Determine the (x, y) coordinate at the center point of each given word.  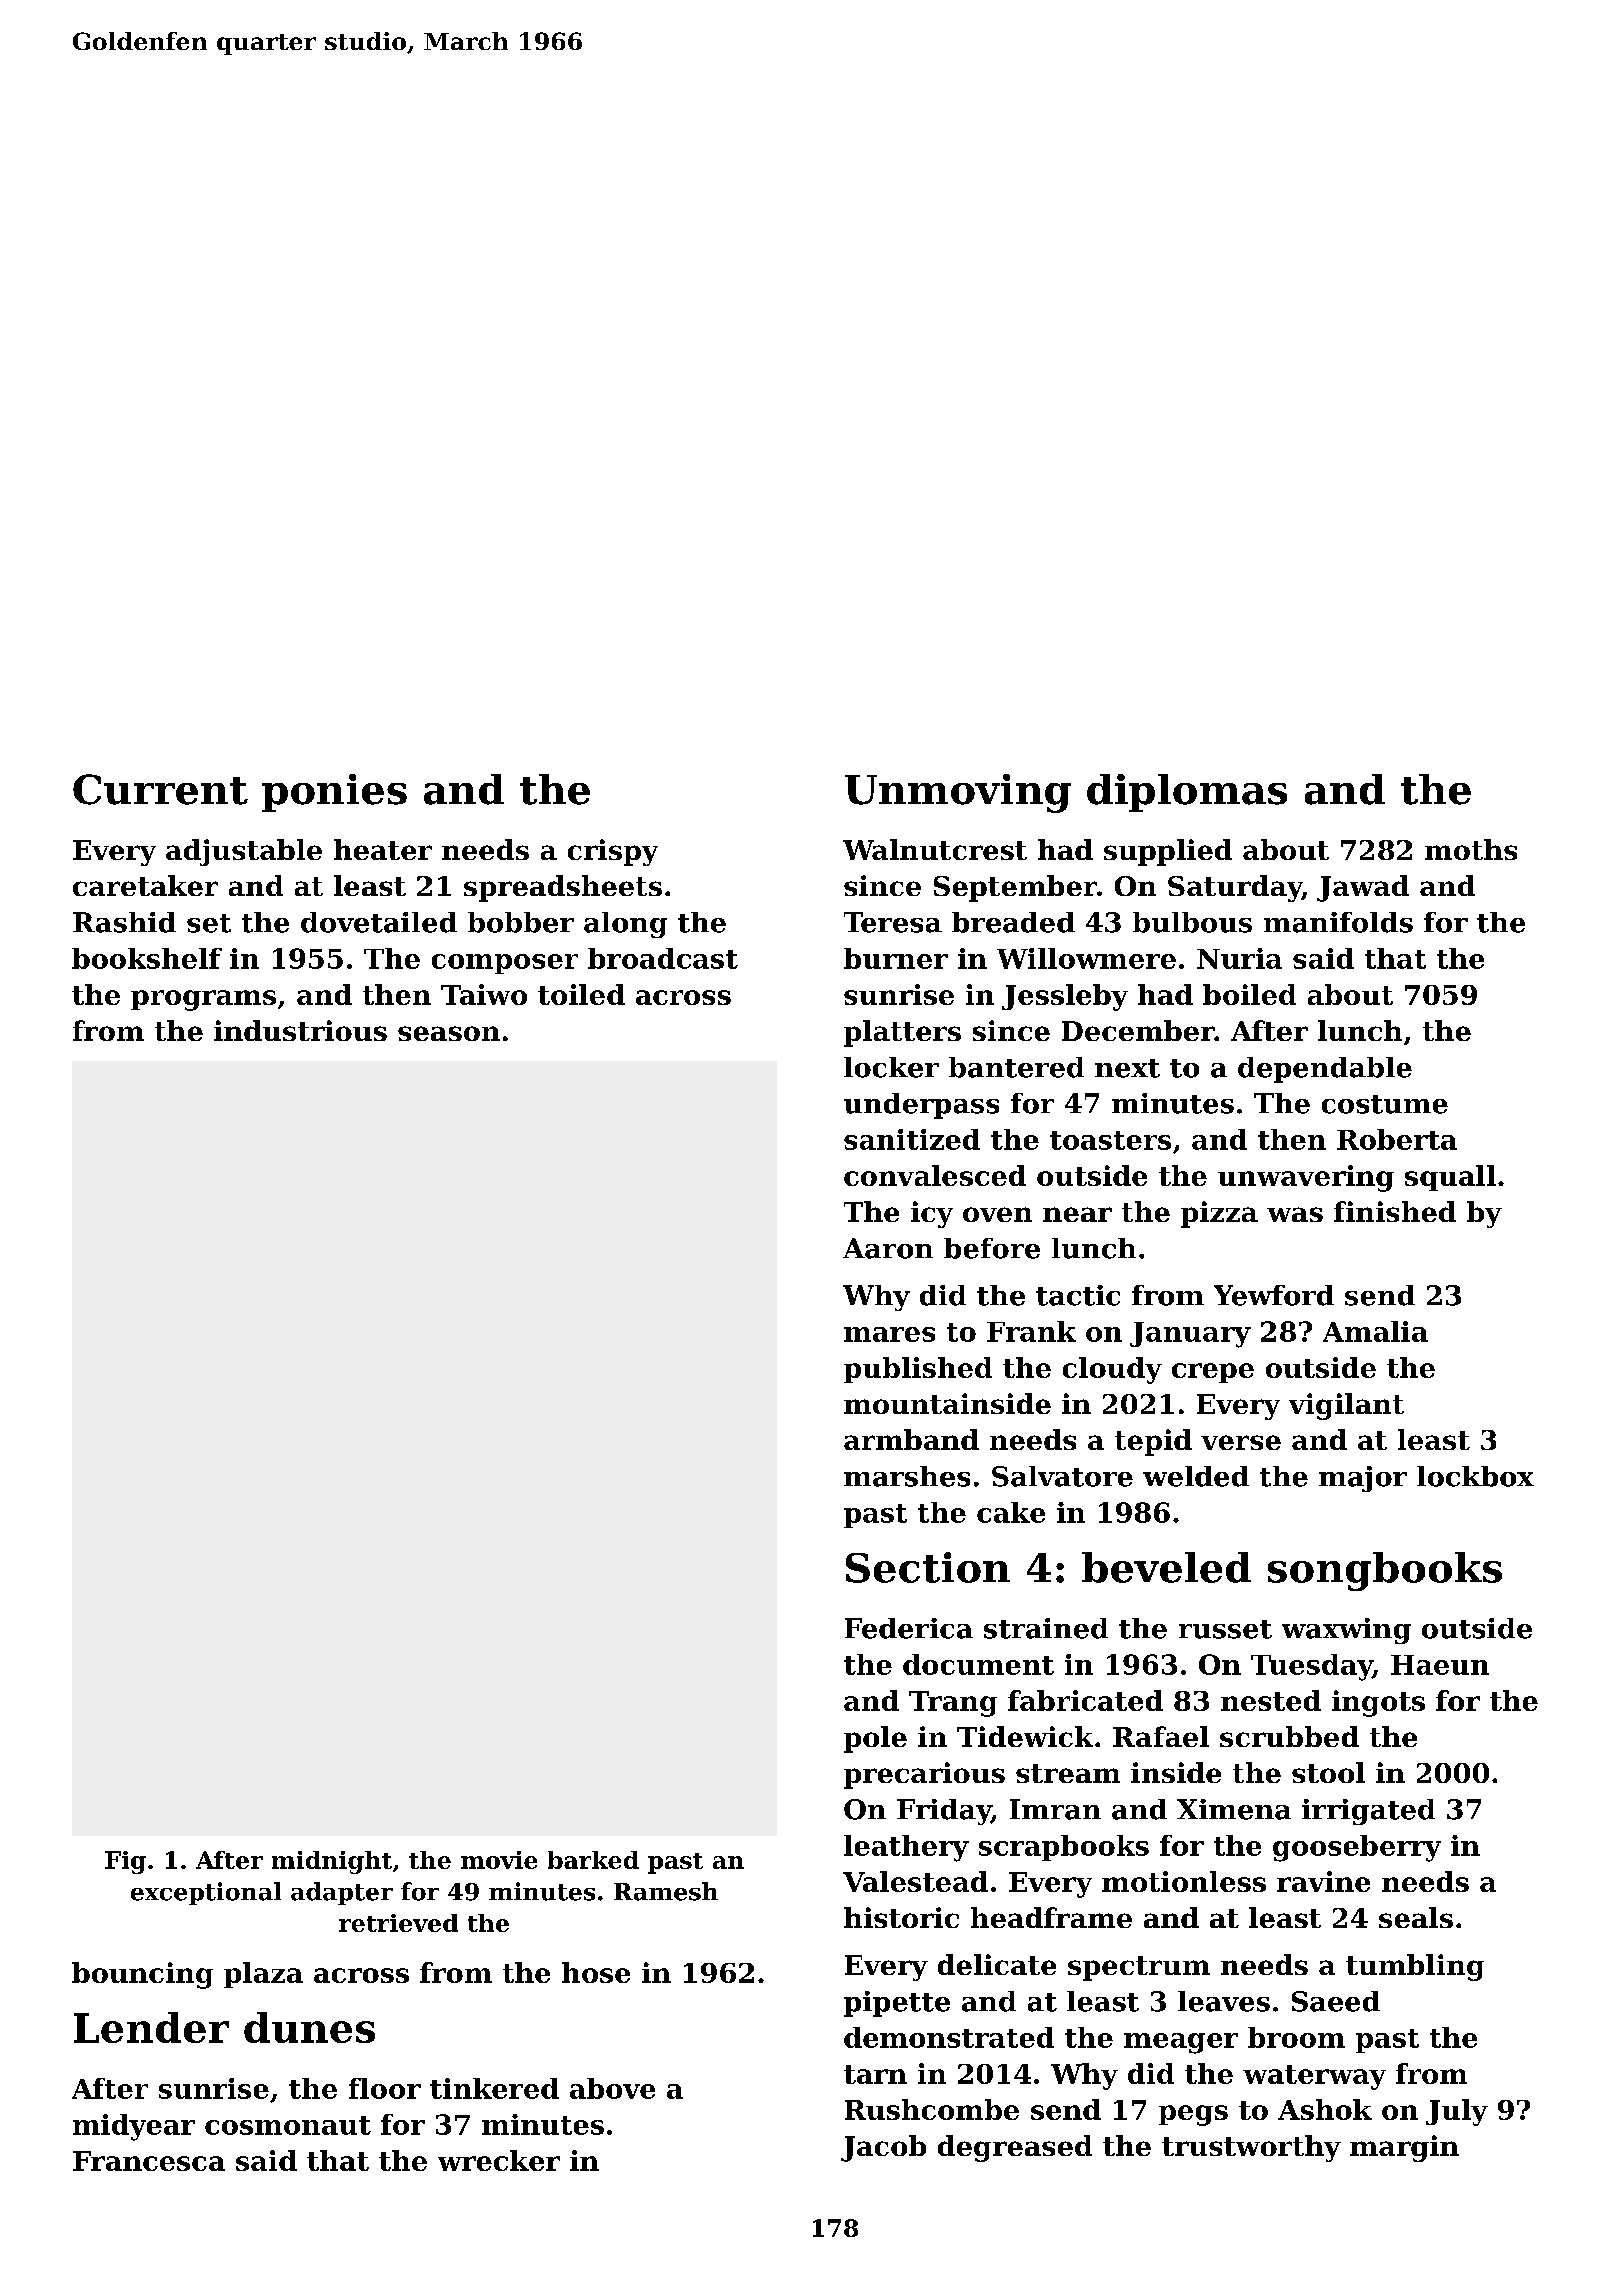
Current (160, 789)
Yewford (1274, 1295)
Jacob (883, 2148)
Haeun (1440, 1665)
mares (889, 1334)
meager (1181, 2043)
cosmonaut (288, 2125)
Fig (125, 1862)
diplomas (1187, 793)
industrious (300, 1030)
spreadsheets (563, 888)
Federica (909, 1628)
